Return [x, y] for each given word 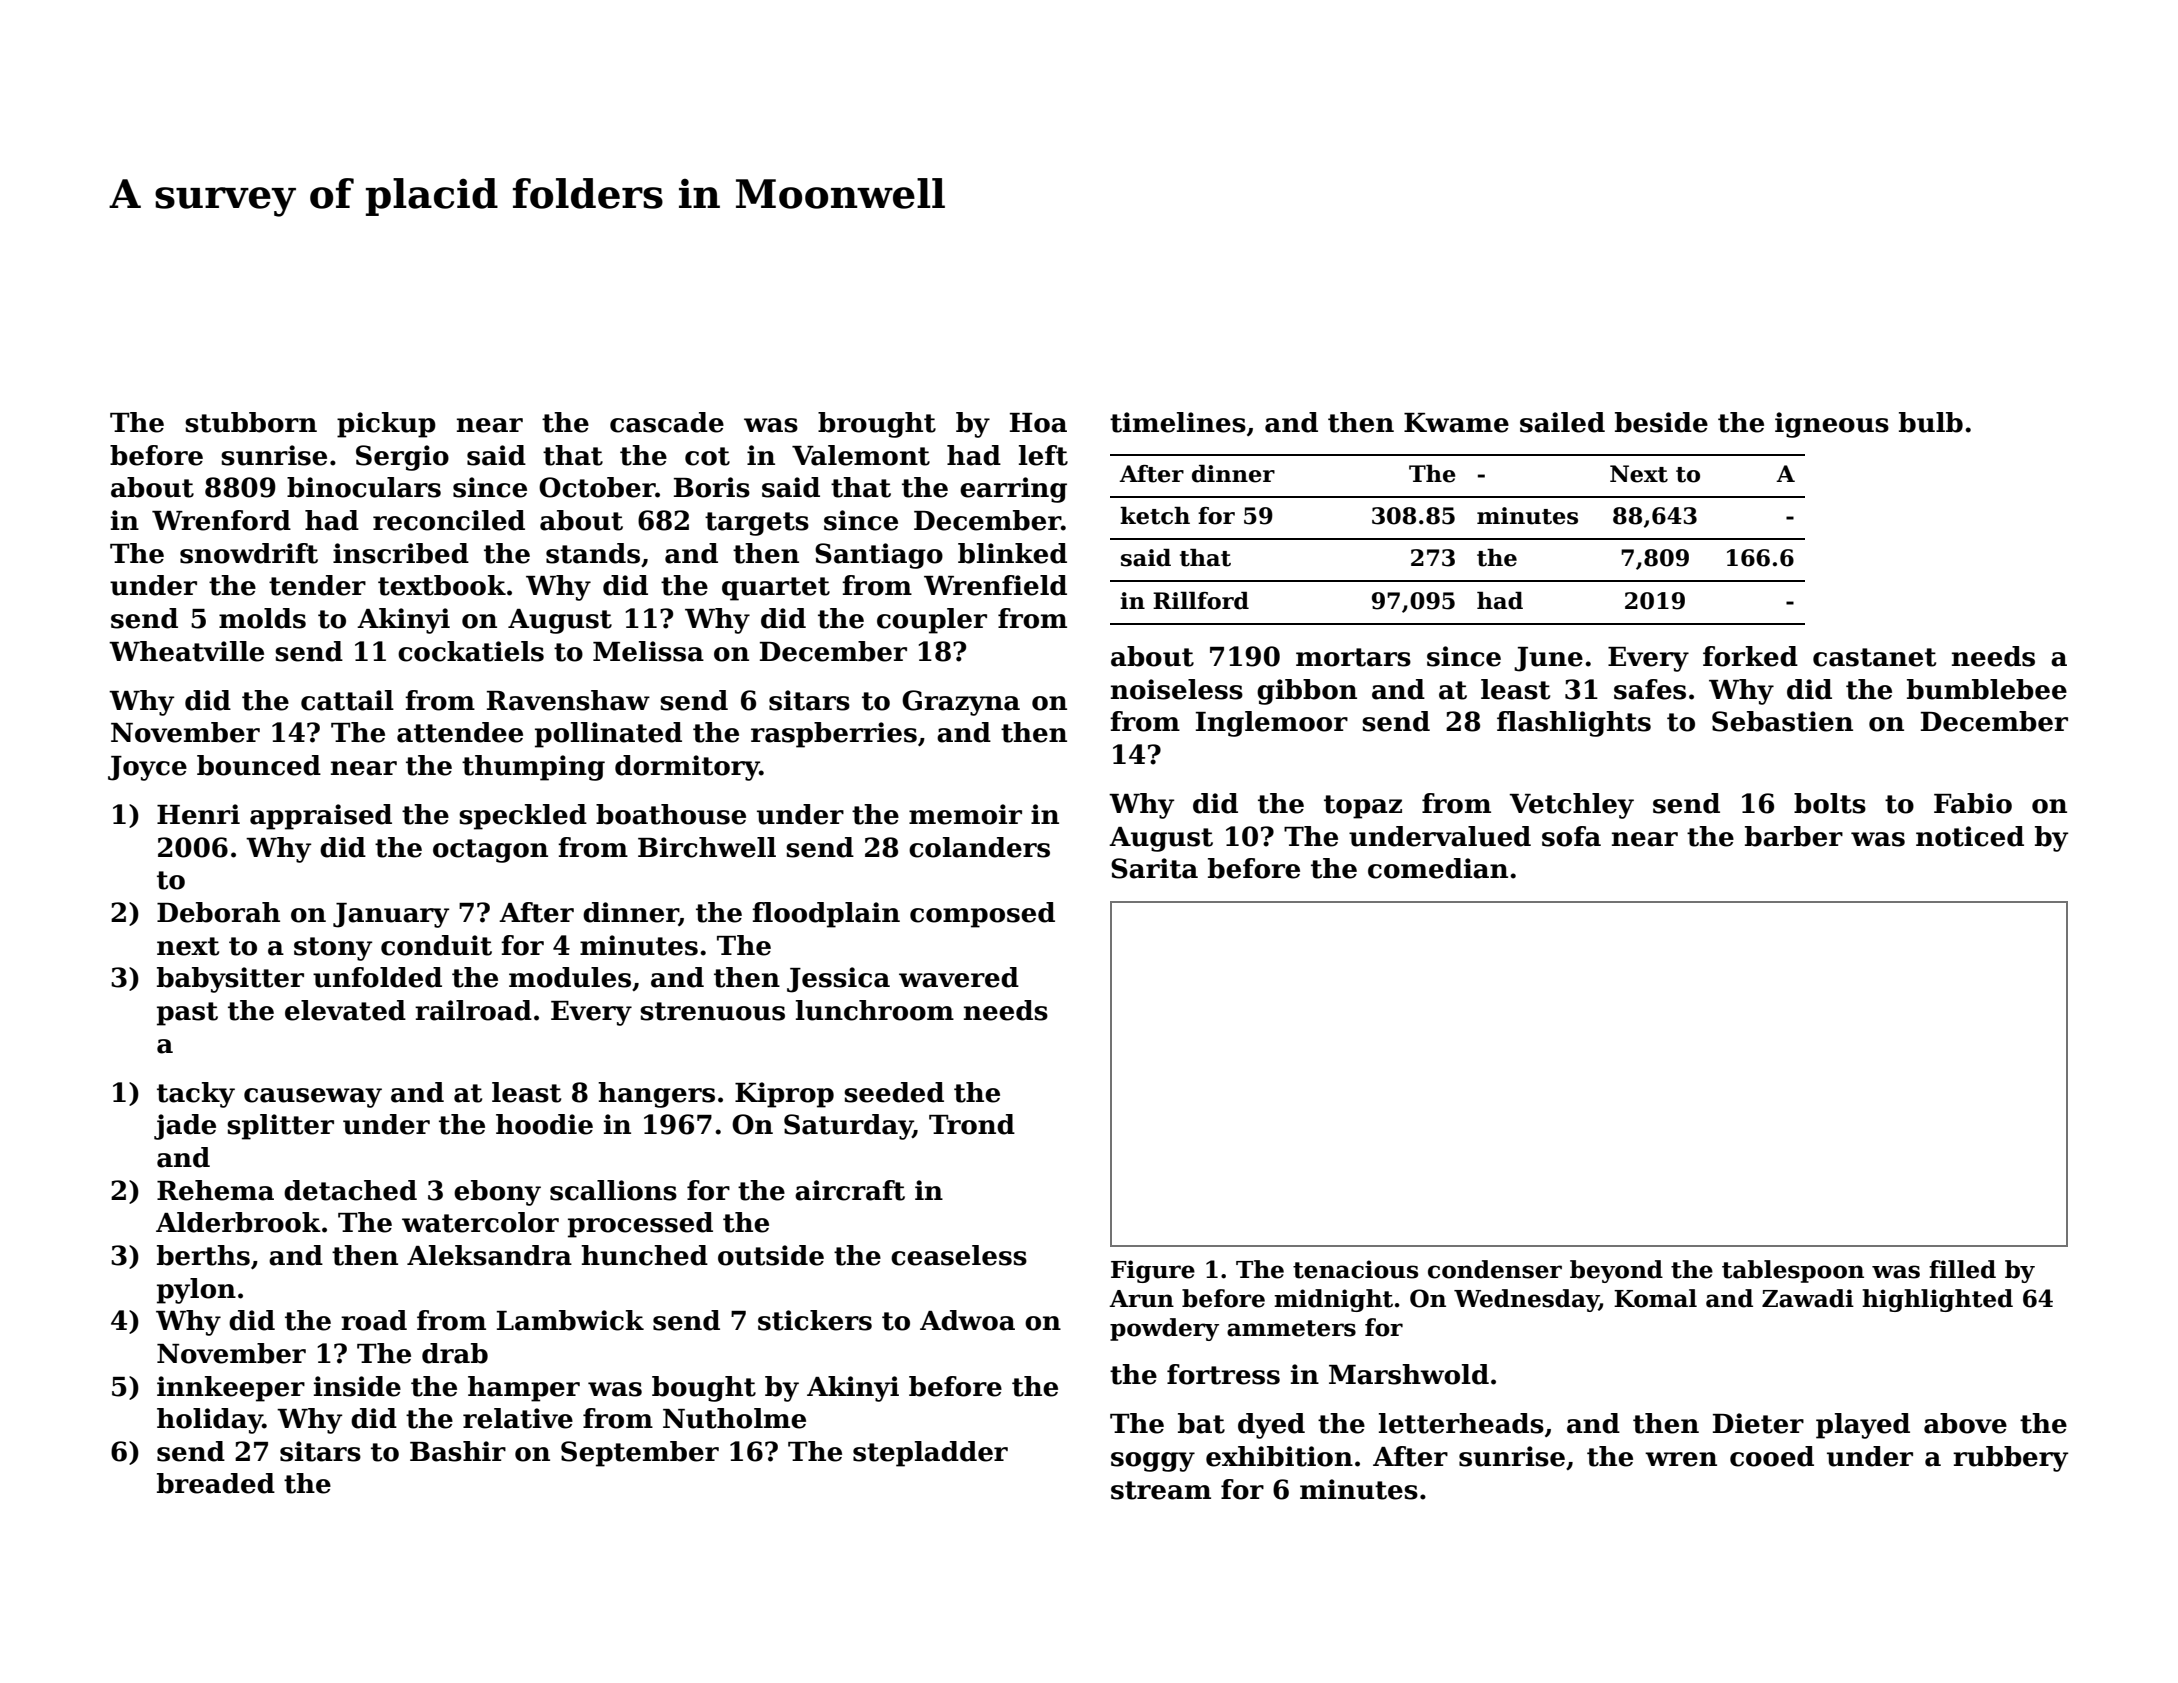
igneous [1832, 425]
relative [518, 1418]
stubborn [251, 422]
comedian [1438, 868]
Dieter [1758, 1423]
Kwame [1456, 423]
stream [1161, 1490]
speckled [523, 817]
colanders [979, 847]
